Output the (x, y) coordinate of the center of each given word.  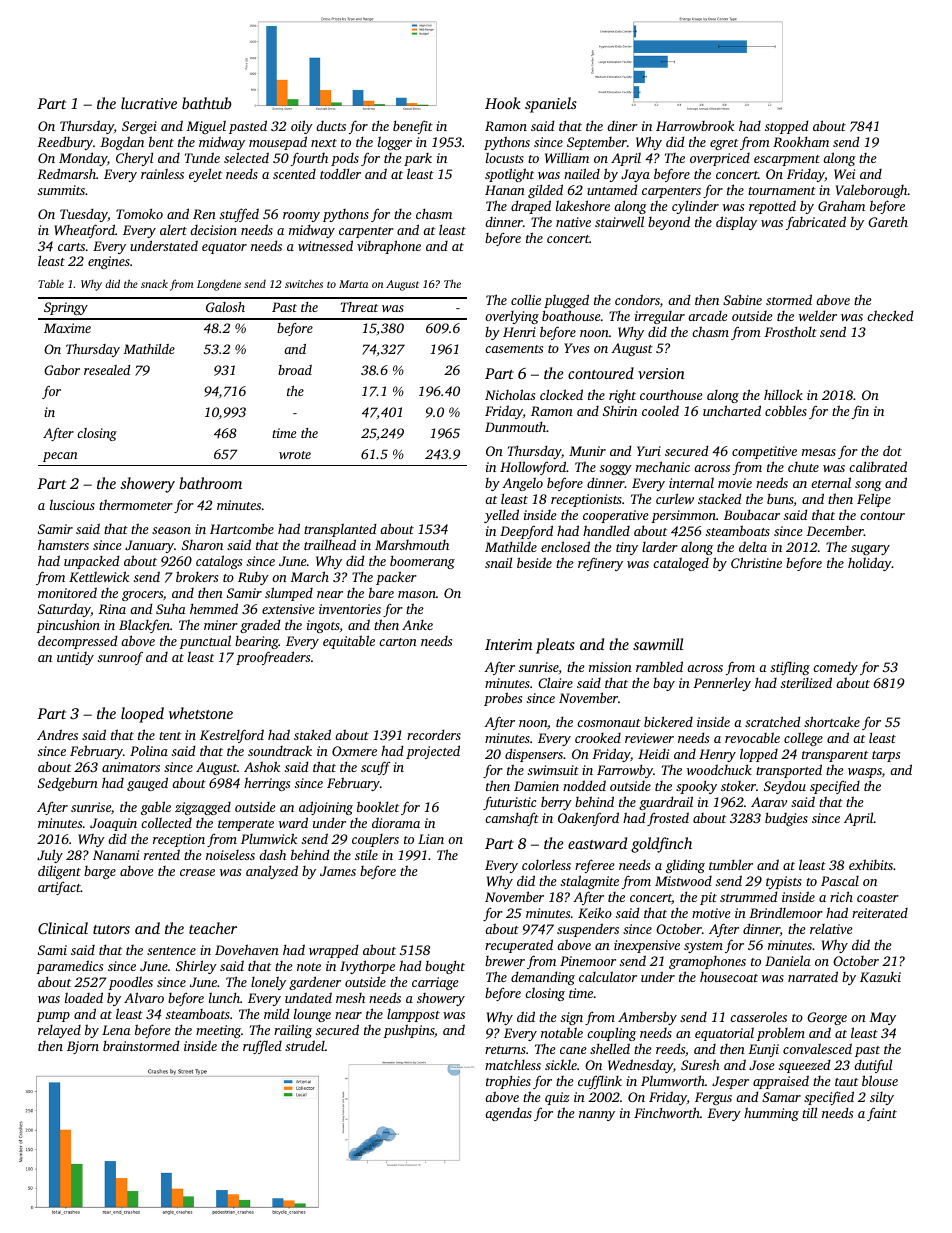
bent (161, 141)
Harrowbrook (695, 125)
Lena (116, 1030)
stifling (790, 668)
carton (398, 642)
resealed (107, 370)
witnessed (325, 245)
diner (622, 126)
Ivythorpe (367, 967)
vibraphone (389, 247)
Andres (57, 734)
